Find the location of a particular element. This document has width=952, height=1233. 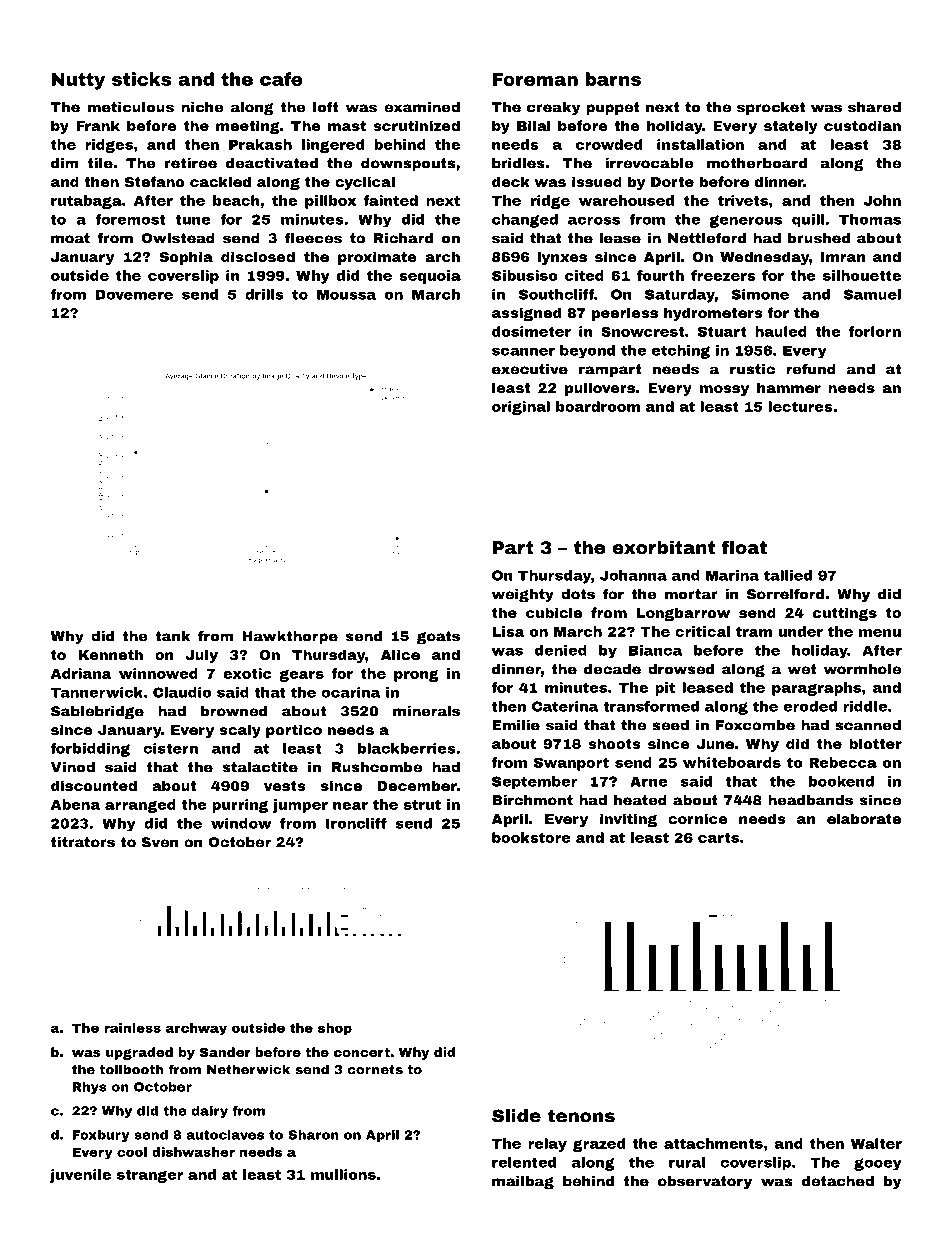

sticks is located at coordinates (142, 79).
